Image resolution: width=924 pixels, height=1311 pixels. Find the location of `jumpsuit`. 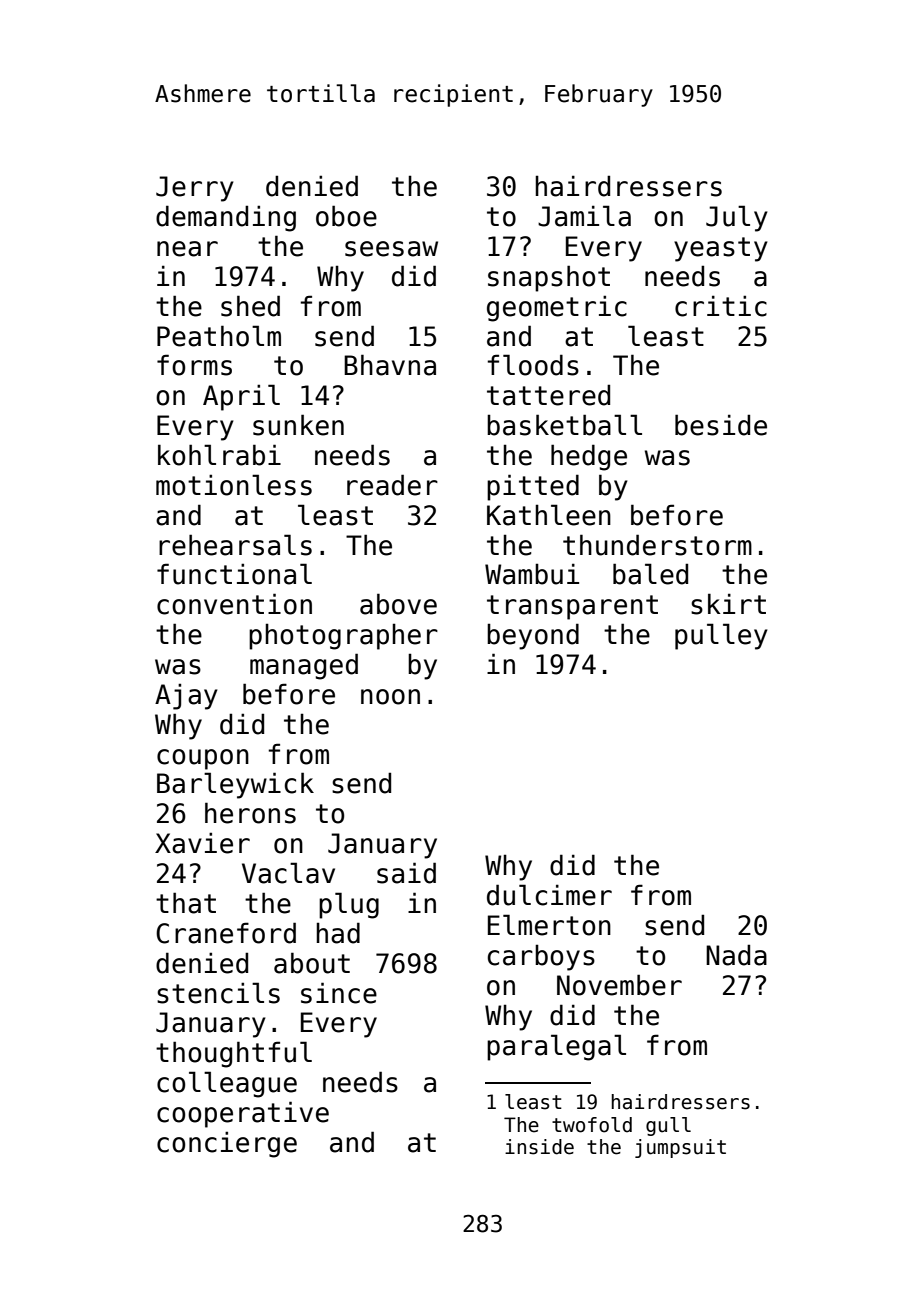

jumpsuit is located at coordinates (680, 1148).
